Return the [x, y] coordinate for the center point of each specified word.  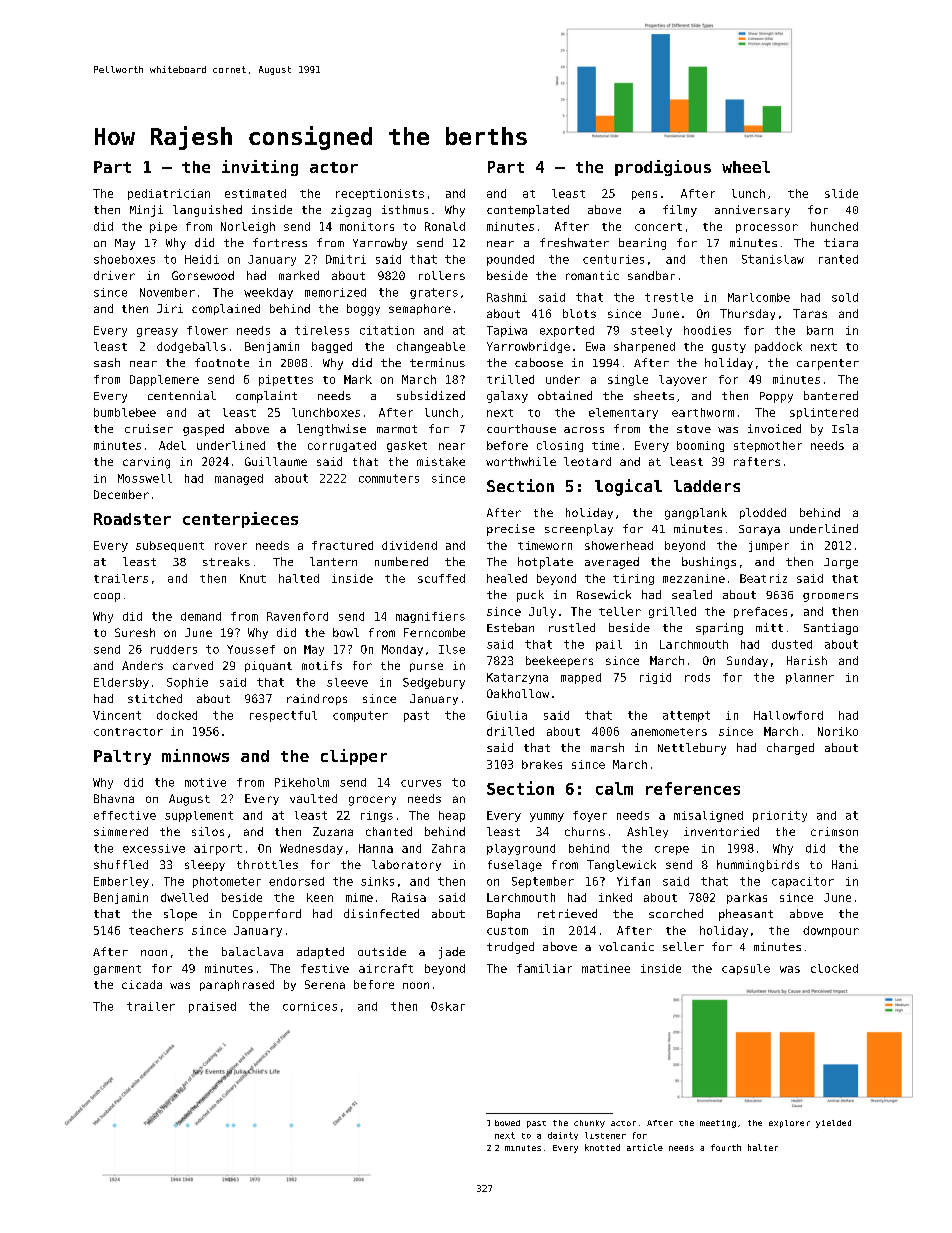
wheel [746, 167]
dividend [409, 545]
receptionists [380, 194]
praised [212, 1007]
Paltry [122, 757]
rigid [655, 678]
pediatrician [169, 194]
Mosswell [145, 478]
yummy [547, 817]
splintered [824, 413]
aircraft [386, 968]
